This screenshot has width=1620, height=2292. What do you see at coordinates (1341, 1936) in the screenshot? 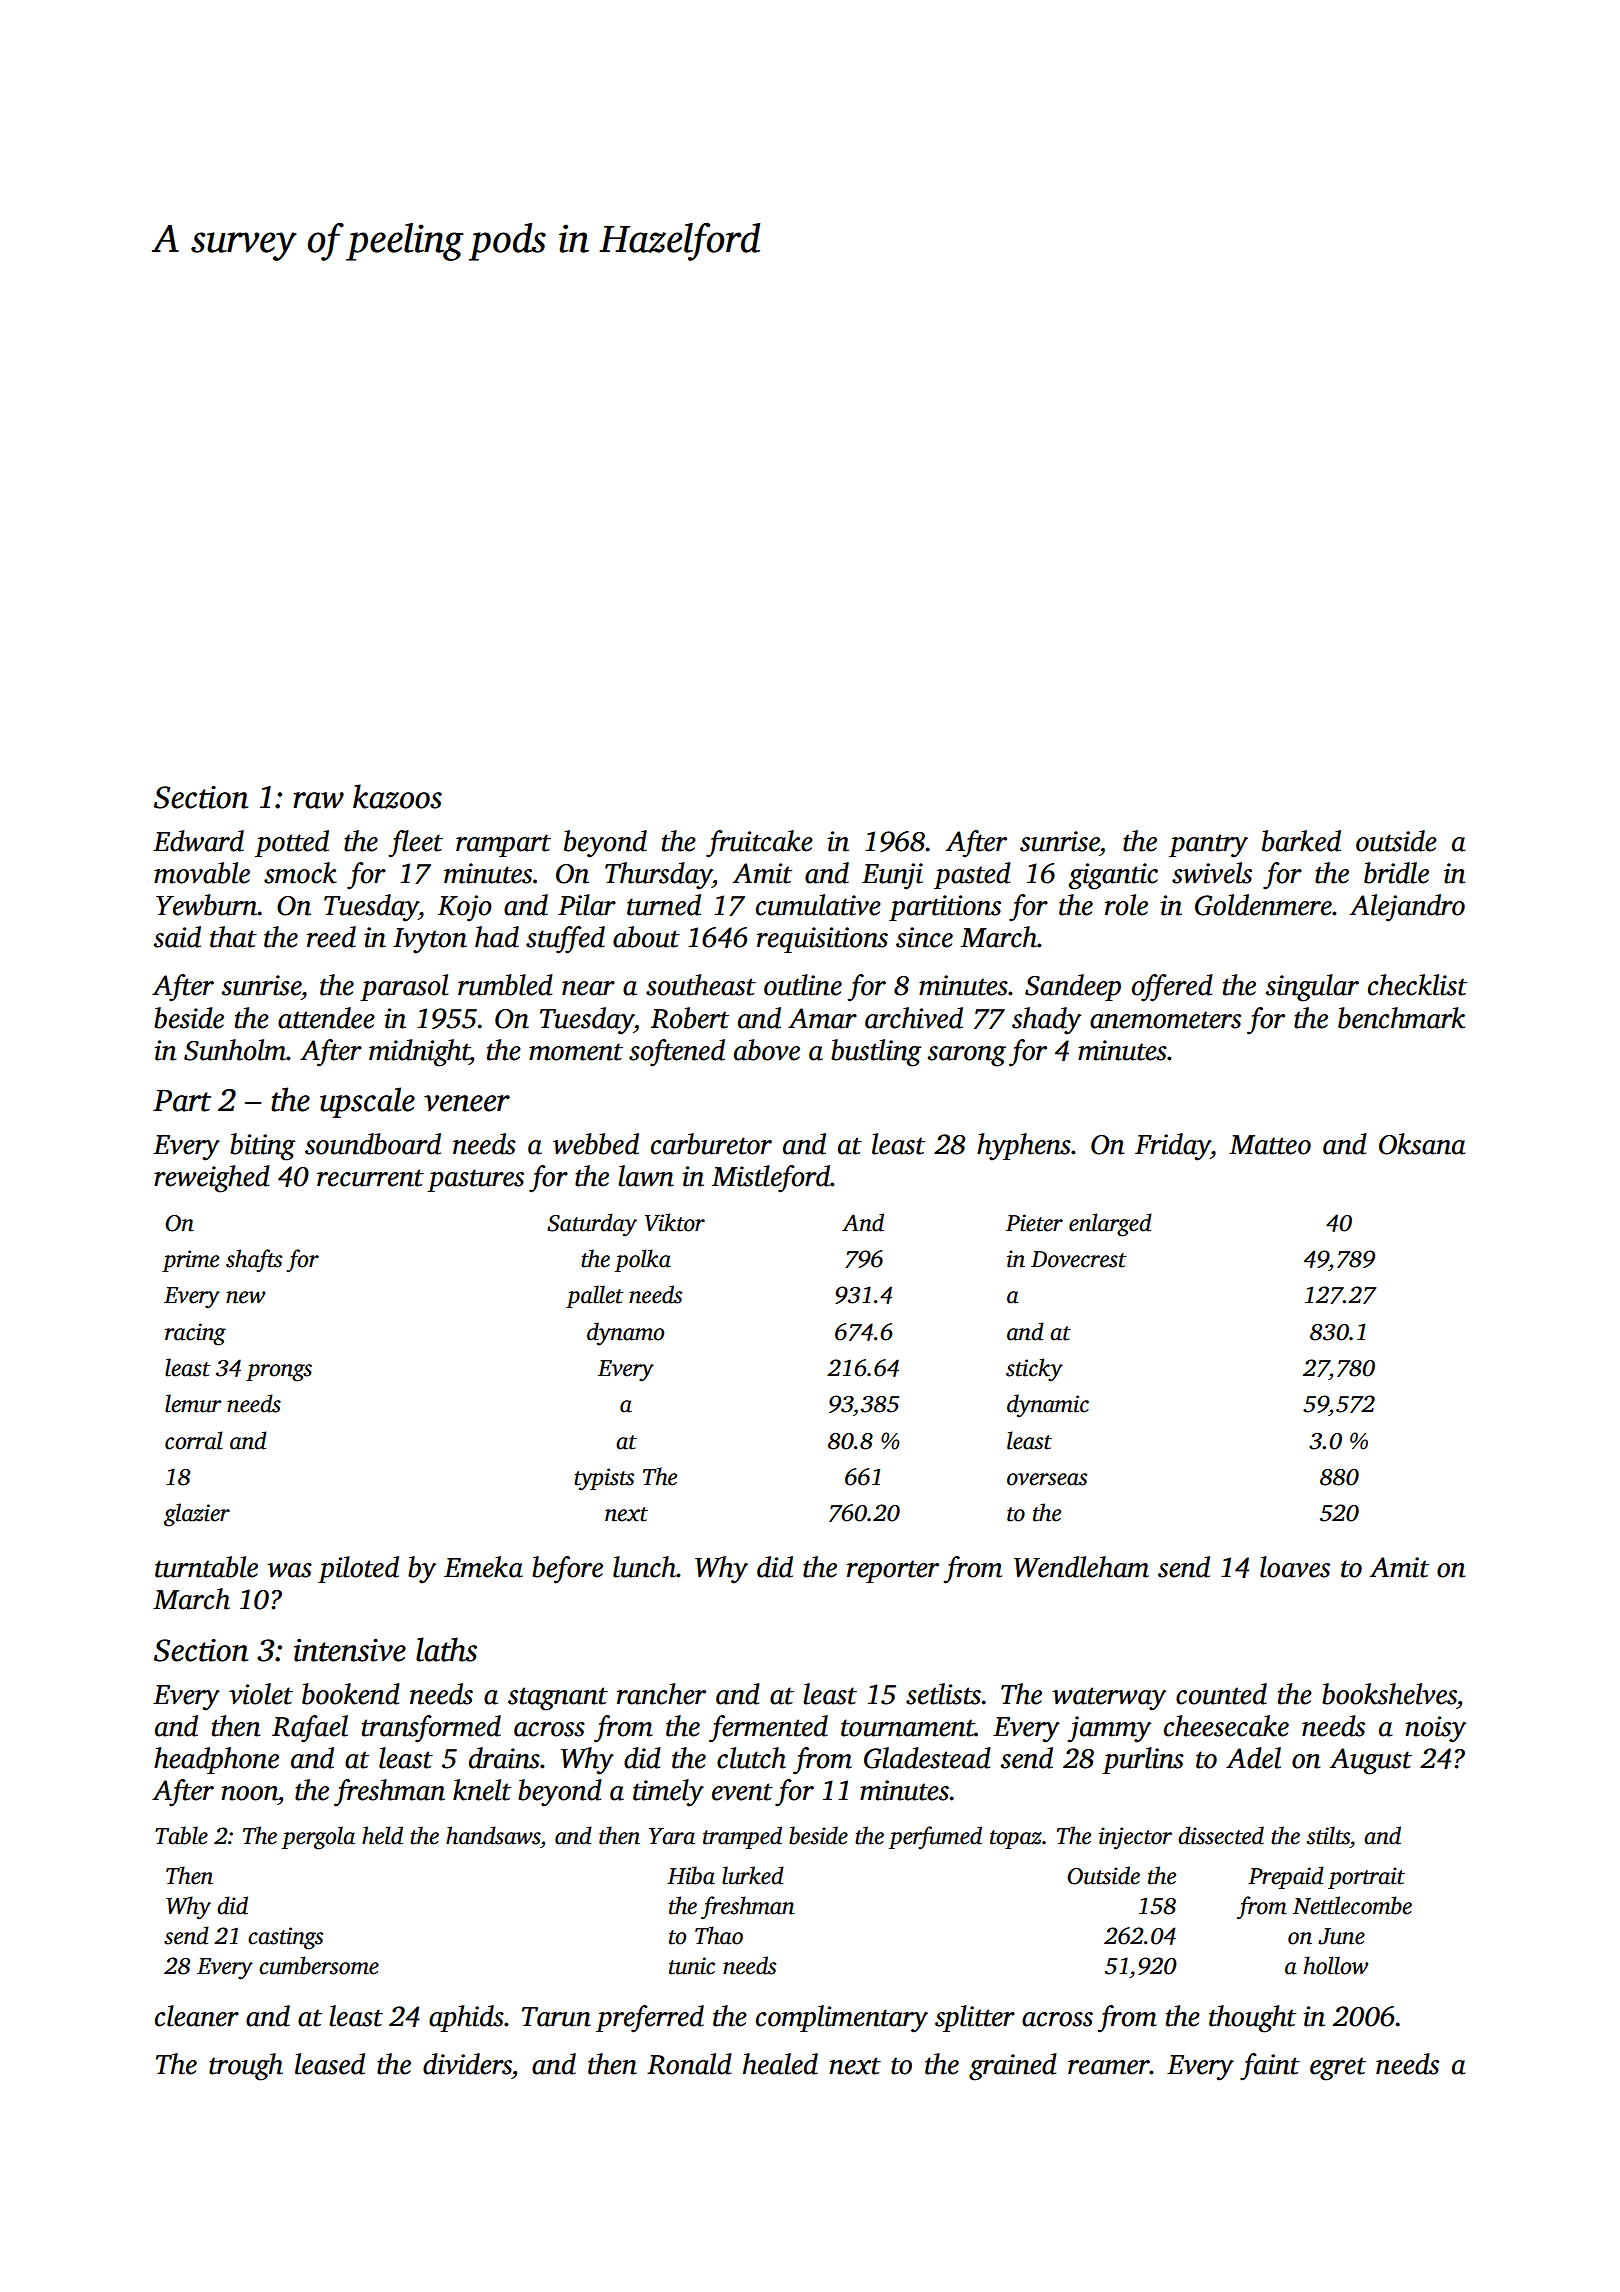
I see `June` at bounding box center [1341, 1936].
